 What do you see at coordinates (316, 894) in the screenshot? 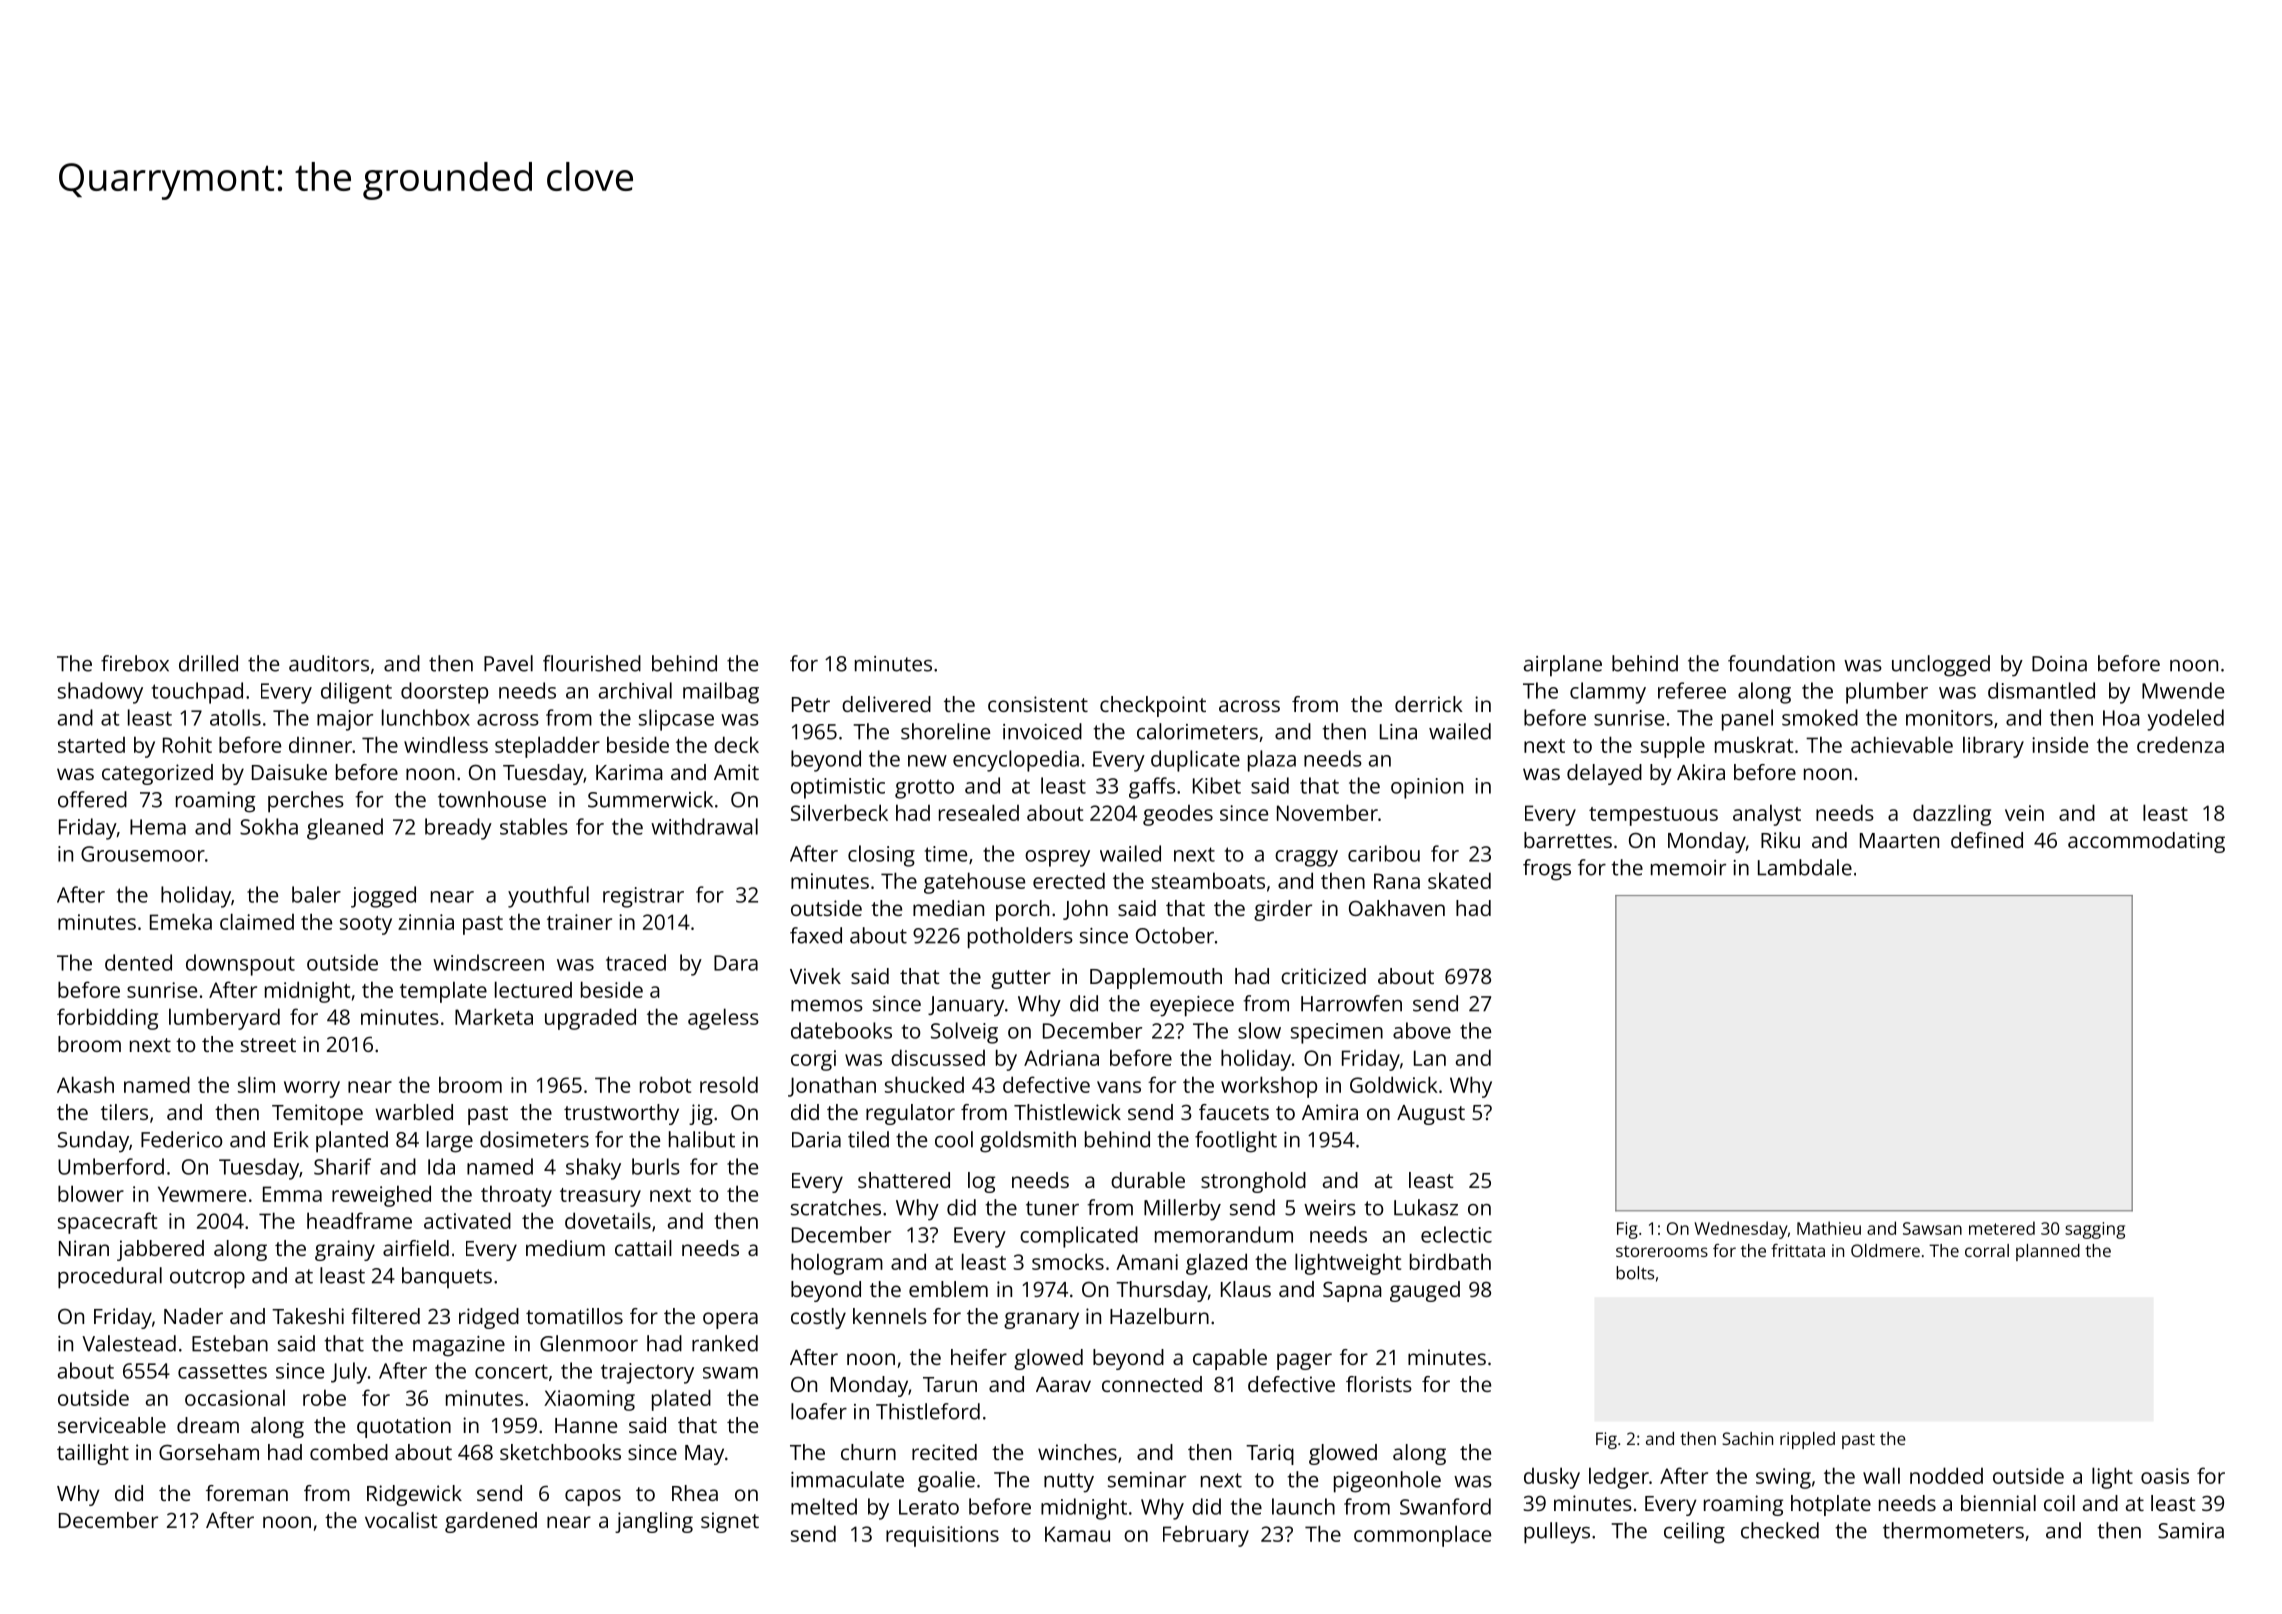
I see `baler` at bounding box center [316, 894].
